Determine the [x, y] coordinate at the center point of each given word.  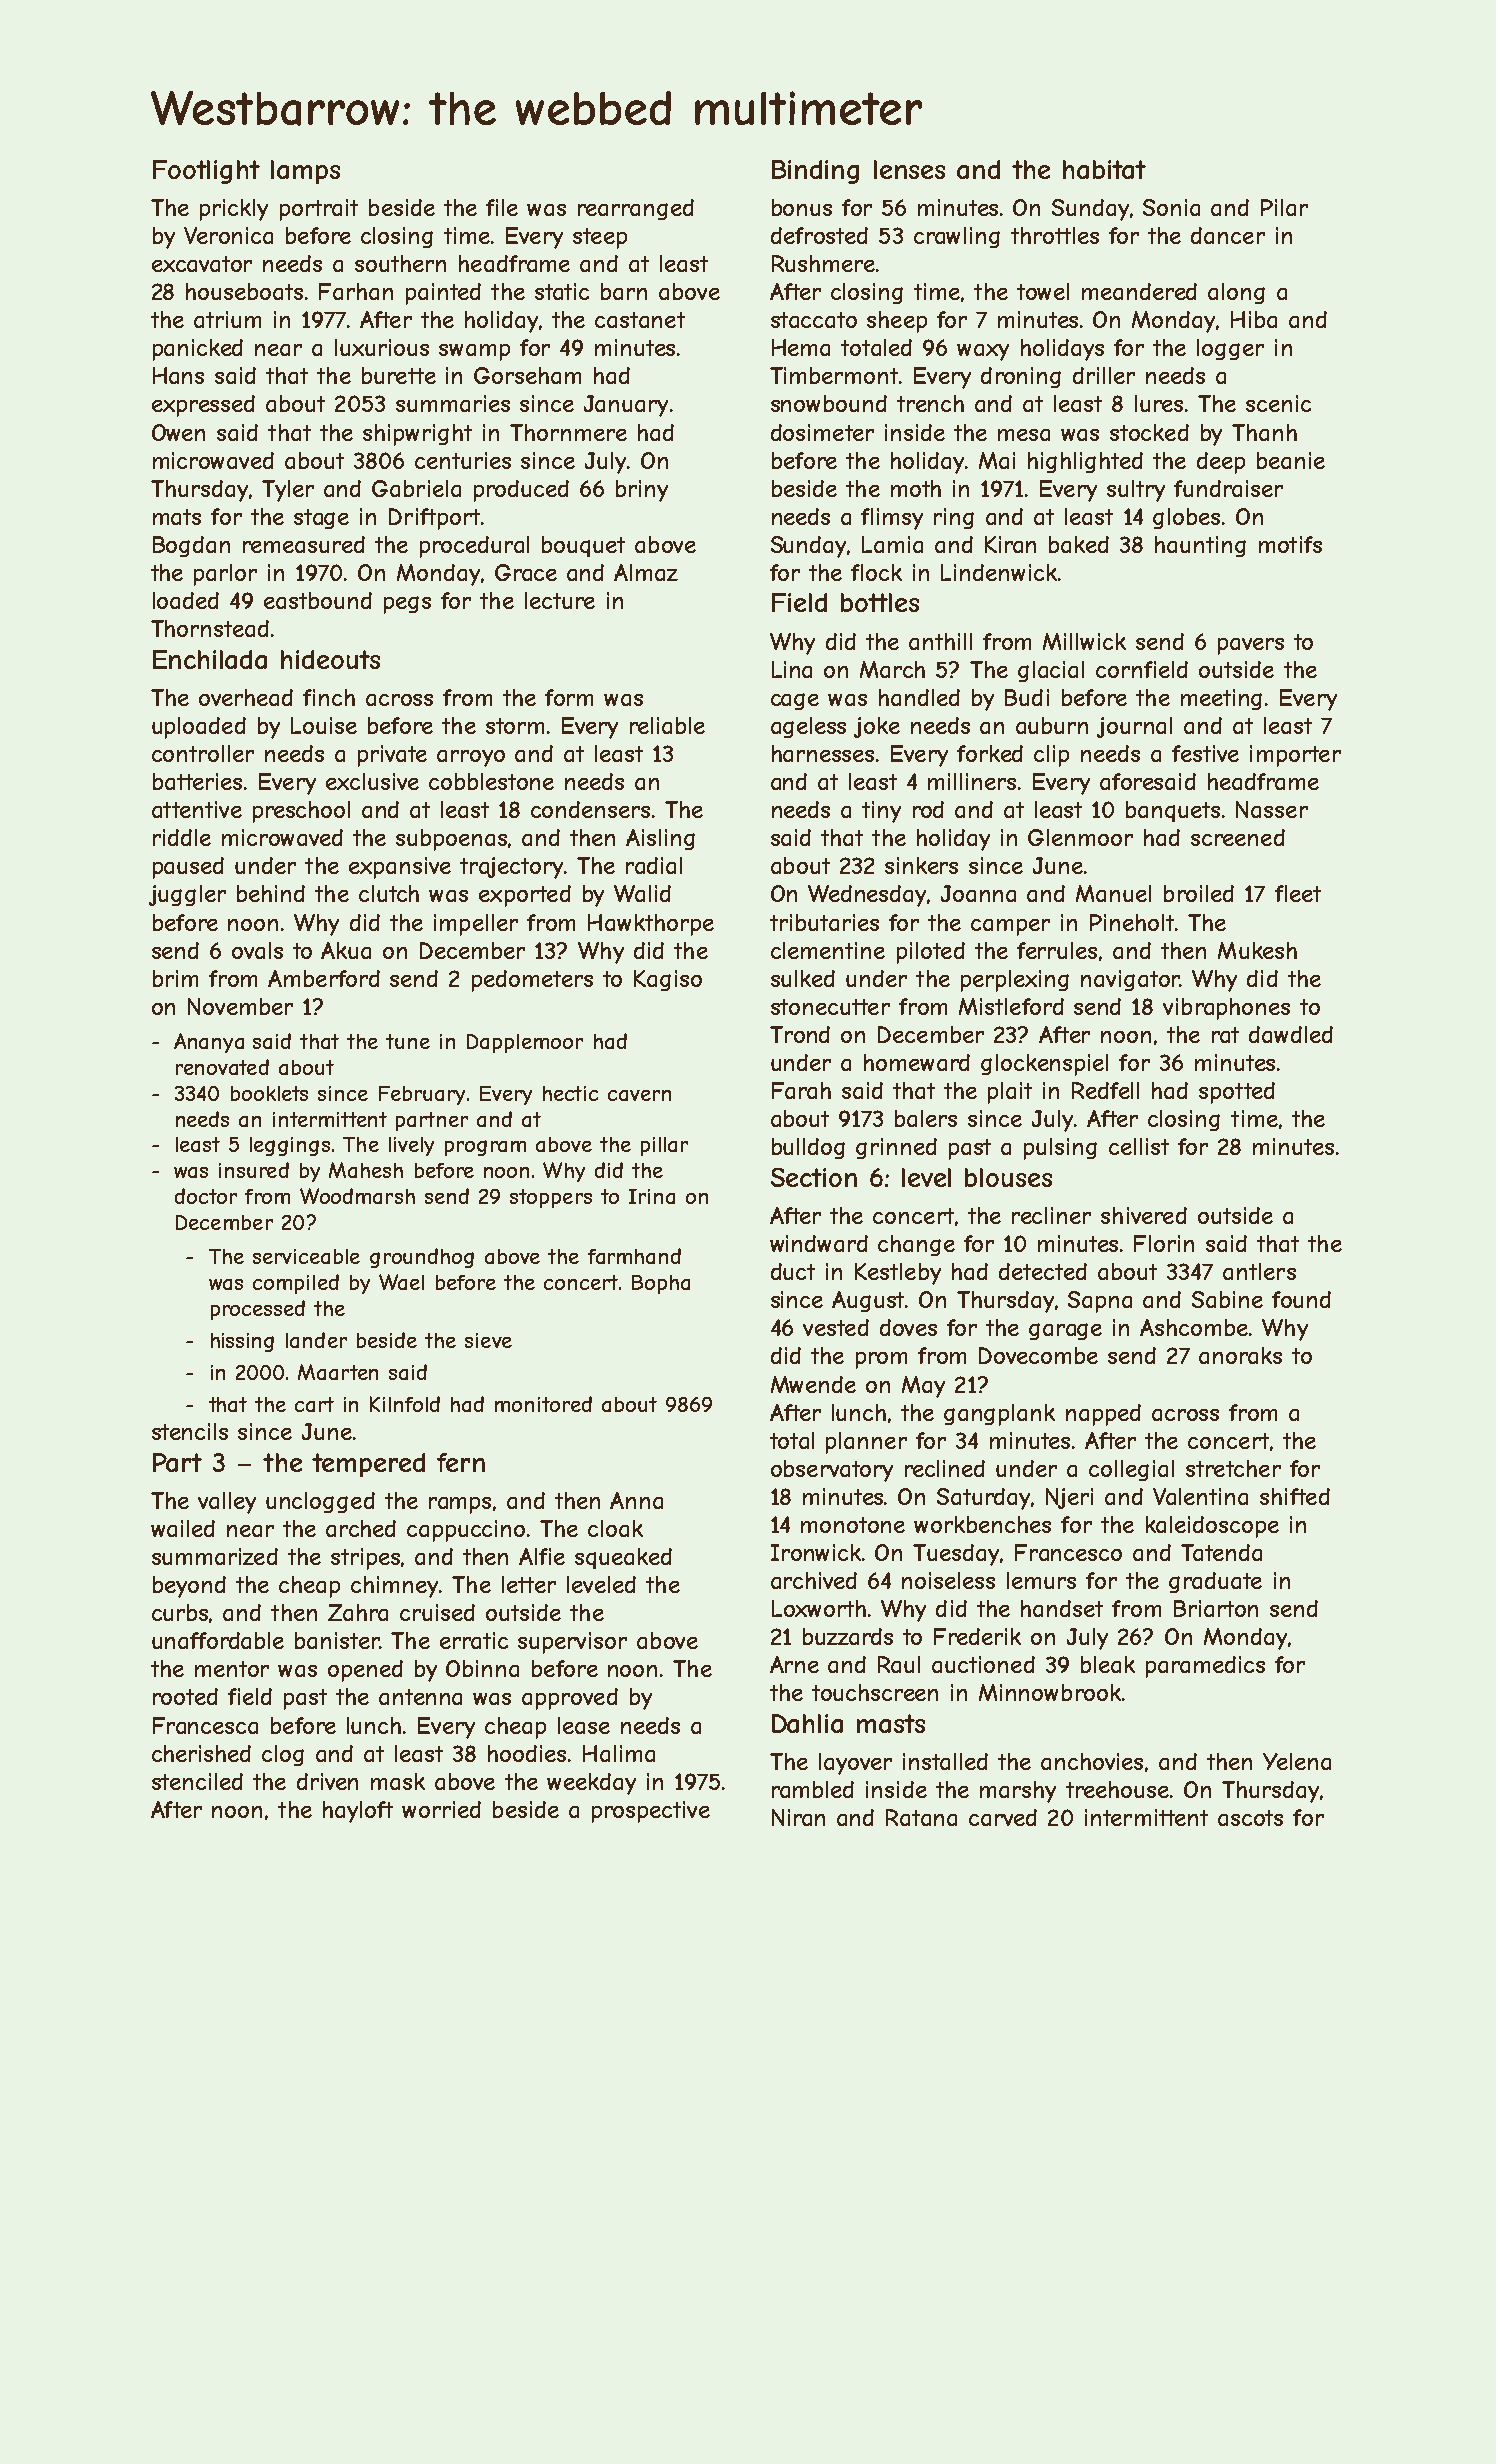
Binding [815, 172]
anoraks [1240, 1355]
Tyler [288, 491]
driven [327, 1781]
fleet [1298, 893]
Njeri [1069, 1498]
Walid [642, 893]
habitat [1104, 169]
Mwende [813, 1384]
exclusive [372, 781]
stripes [365, 1559]
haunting [1200, 546]
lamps [305, 172]
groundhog [422, 1258]
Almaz [646, 572]
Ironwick [816, 1552]
